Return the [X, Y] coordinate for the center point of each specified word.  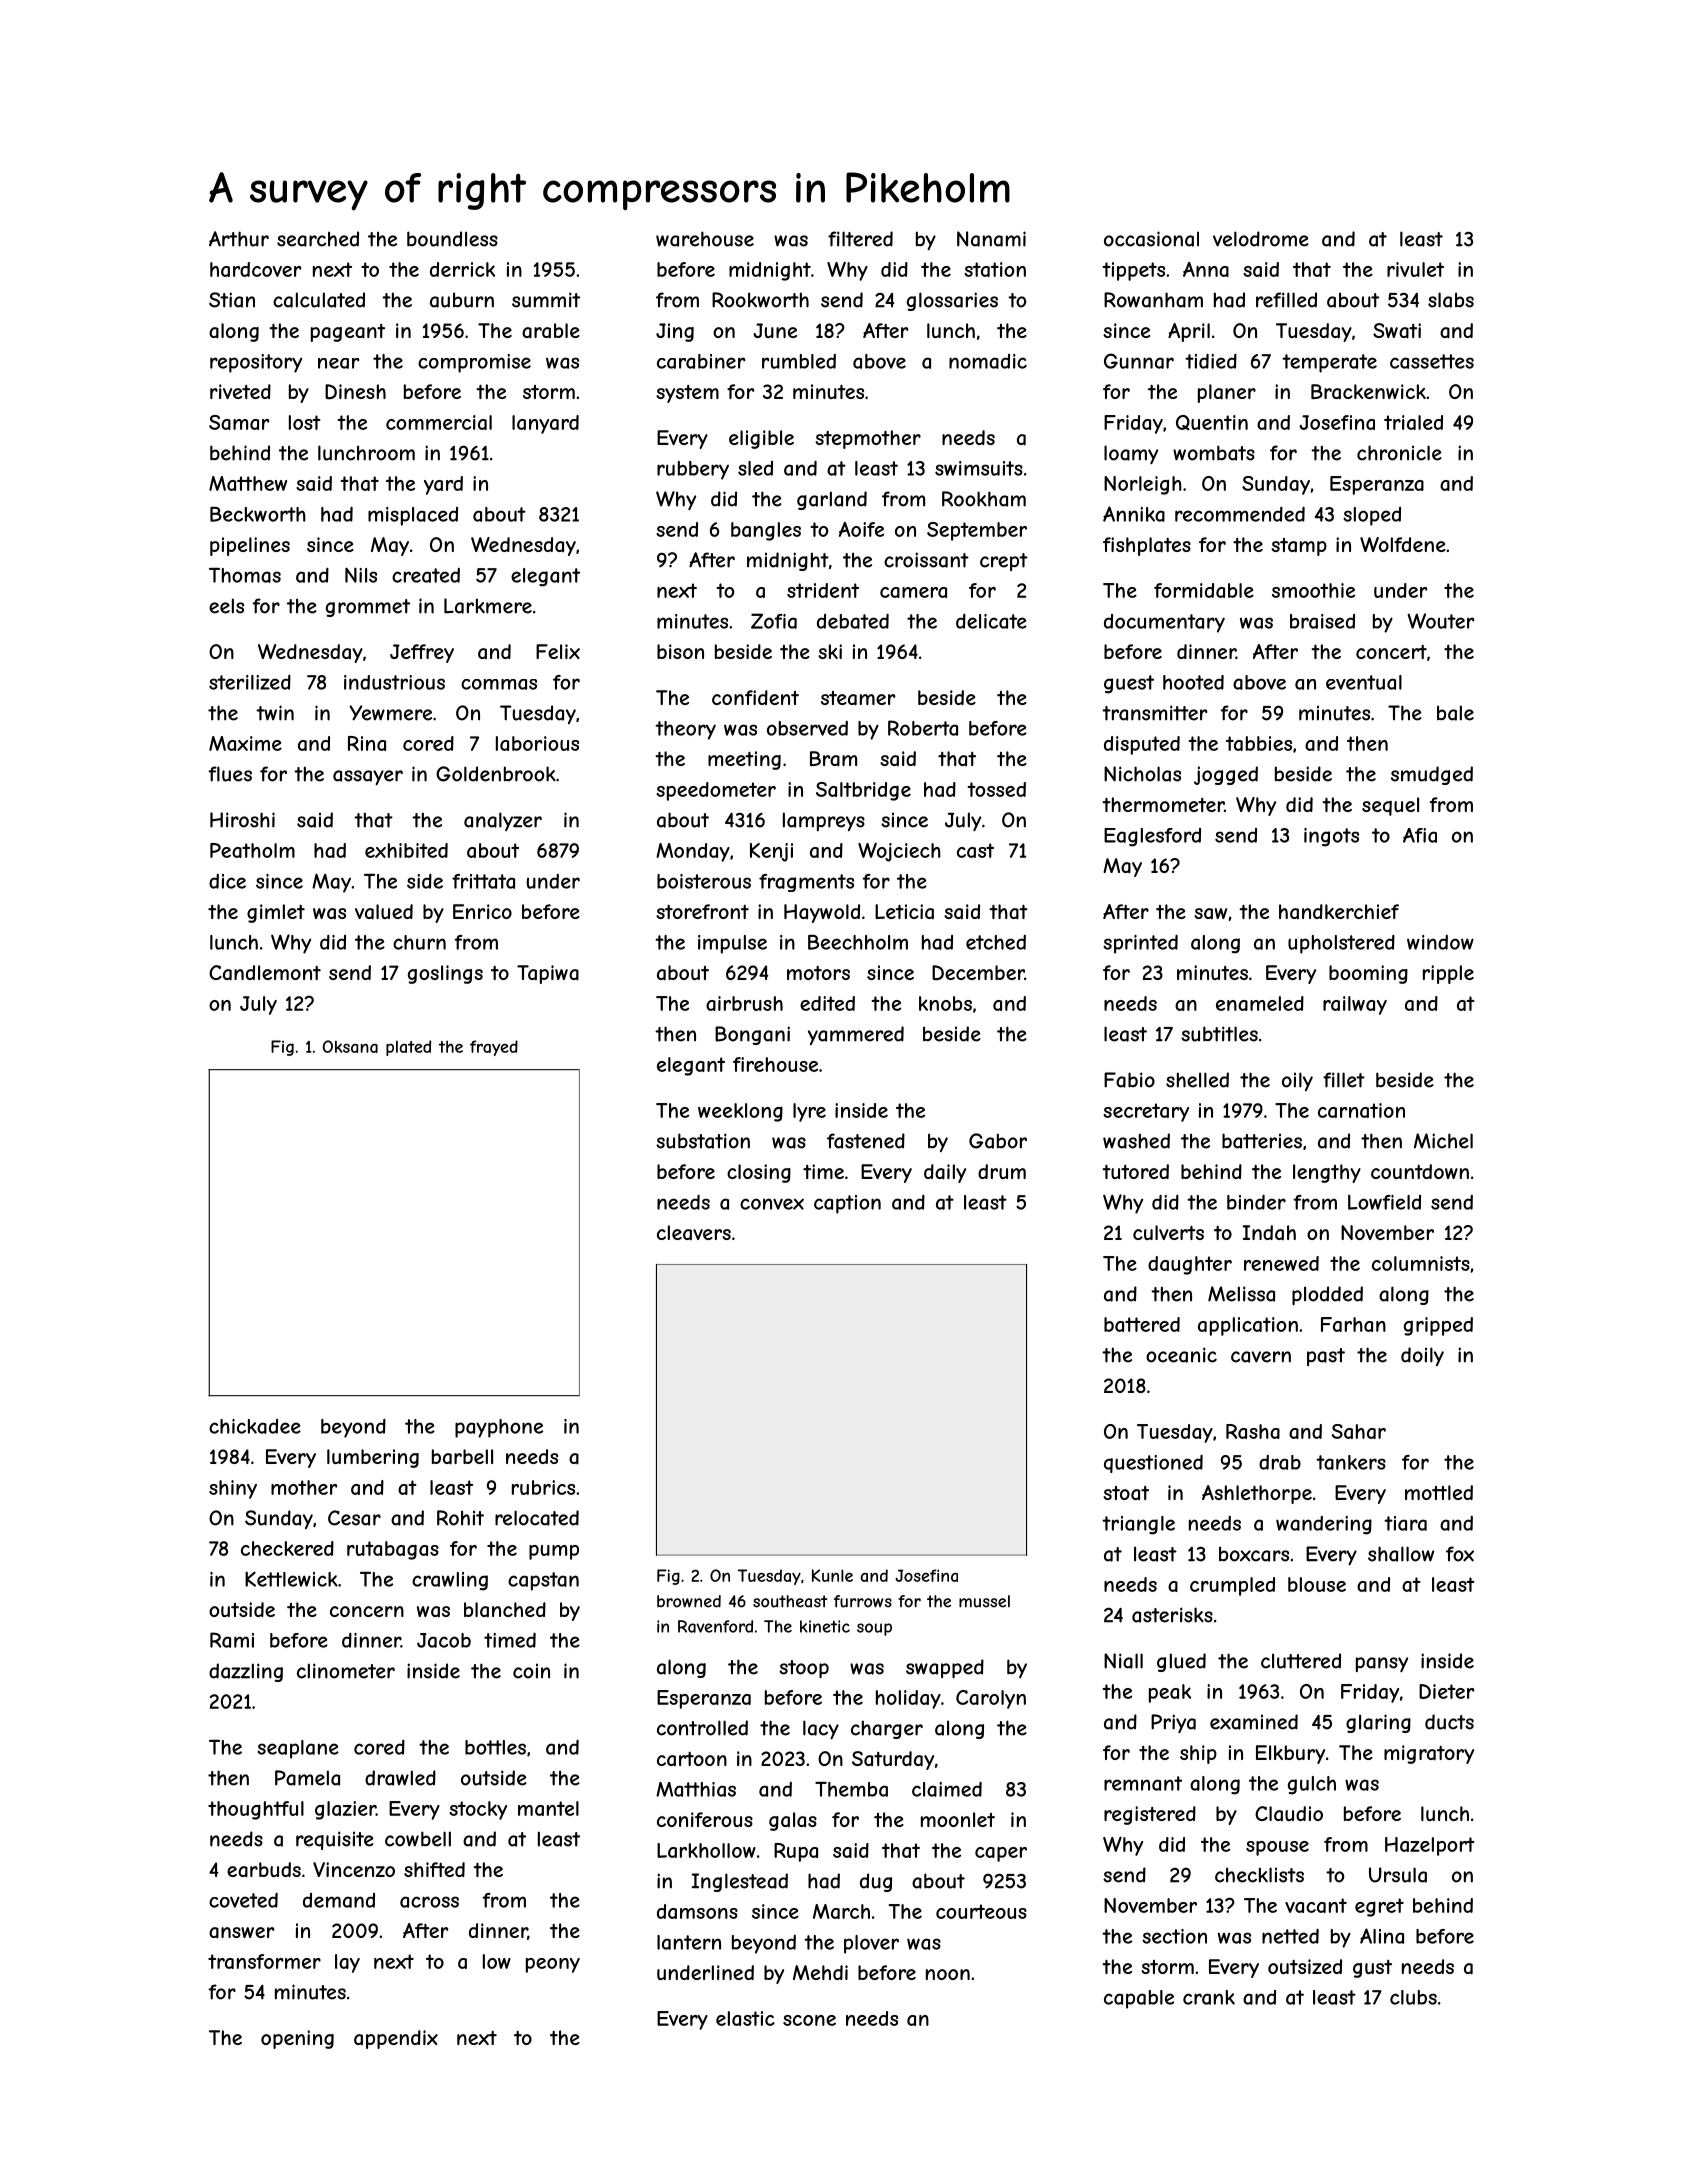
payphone [499, 1428]
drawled [400, 1778]
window [1440, 942]
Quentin [1212, 423]
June [775, 330]
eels [226, 606]
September [977, 531]
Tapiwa [548, 974]
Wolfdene [1403, 544]
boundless [452, 239]
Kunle [832, 1575]
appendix [396, 2039]
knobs [945, 1003]
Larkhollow [706, 1850]
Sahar [1359, 1431]
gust [1372, 1969]
